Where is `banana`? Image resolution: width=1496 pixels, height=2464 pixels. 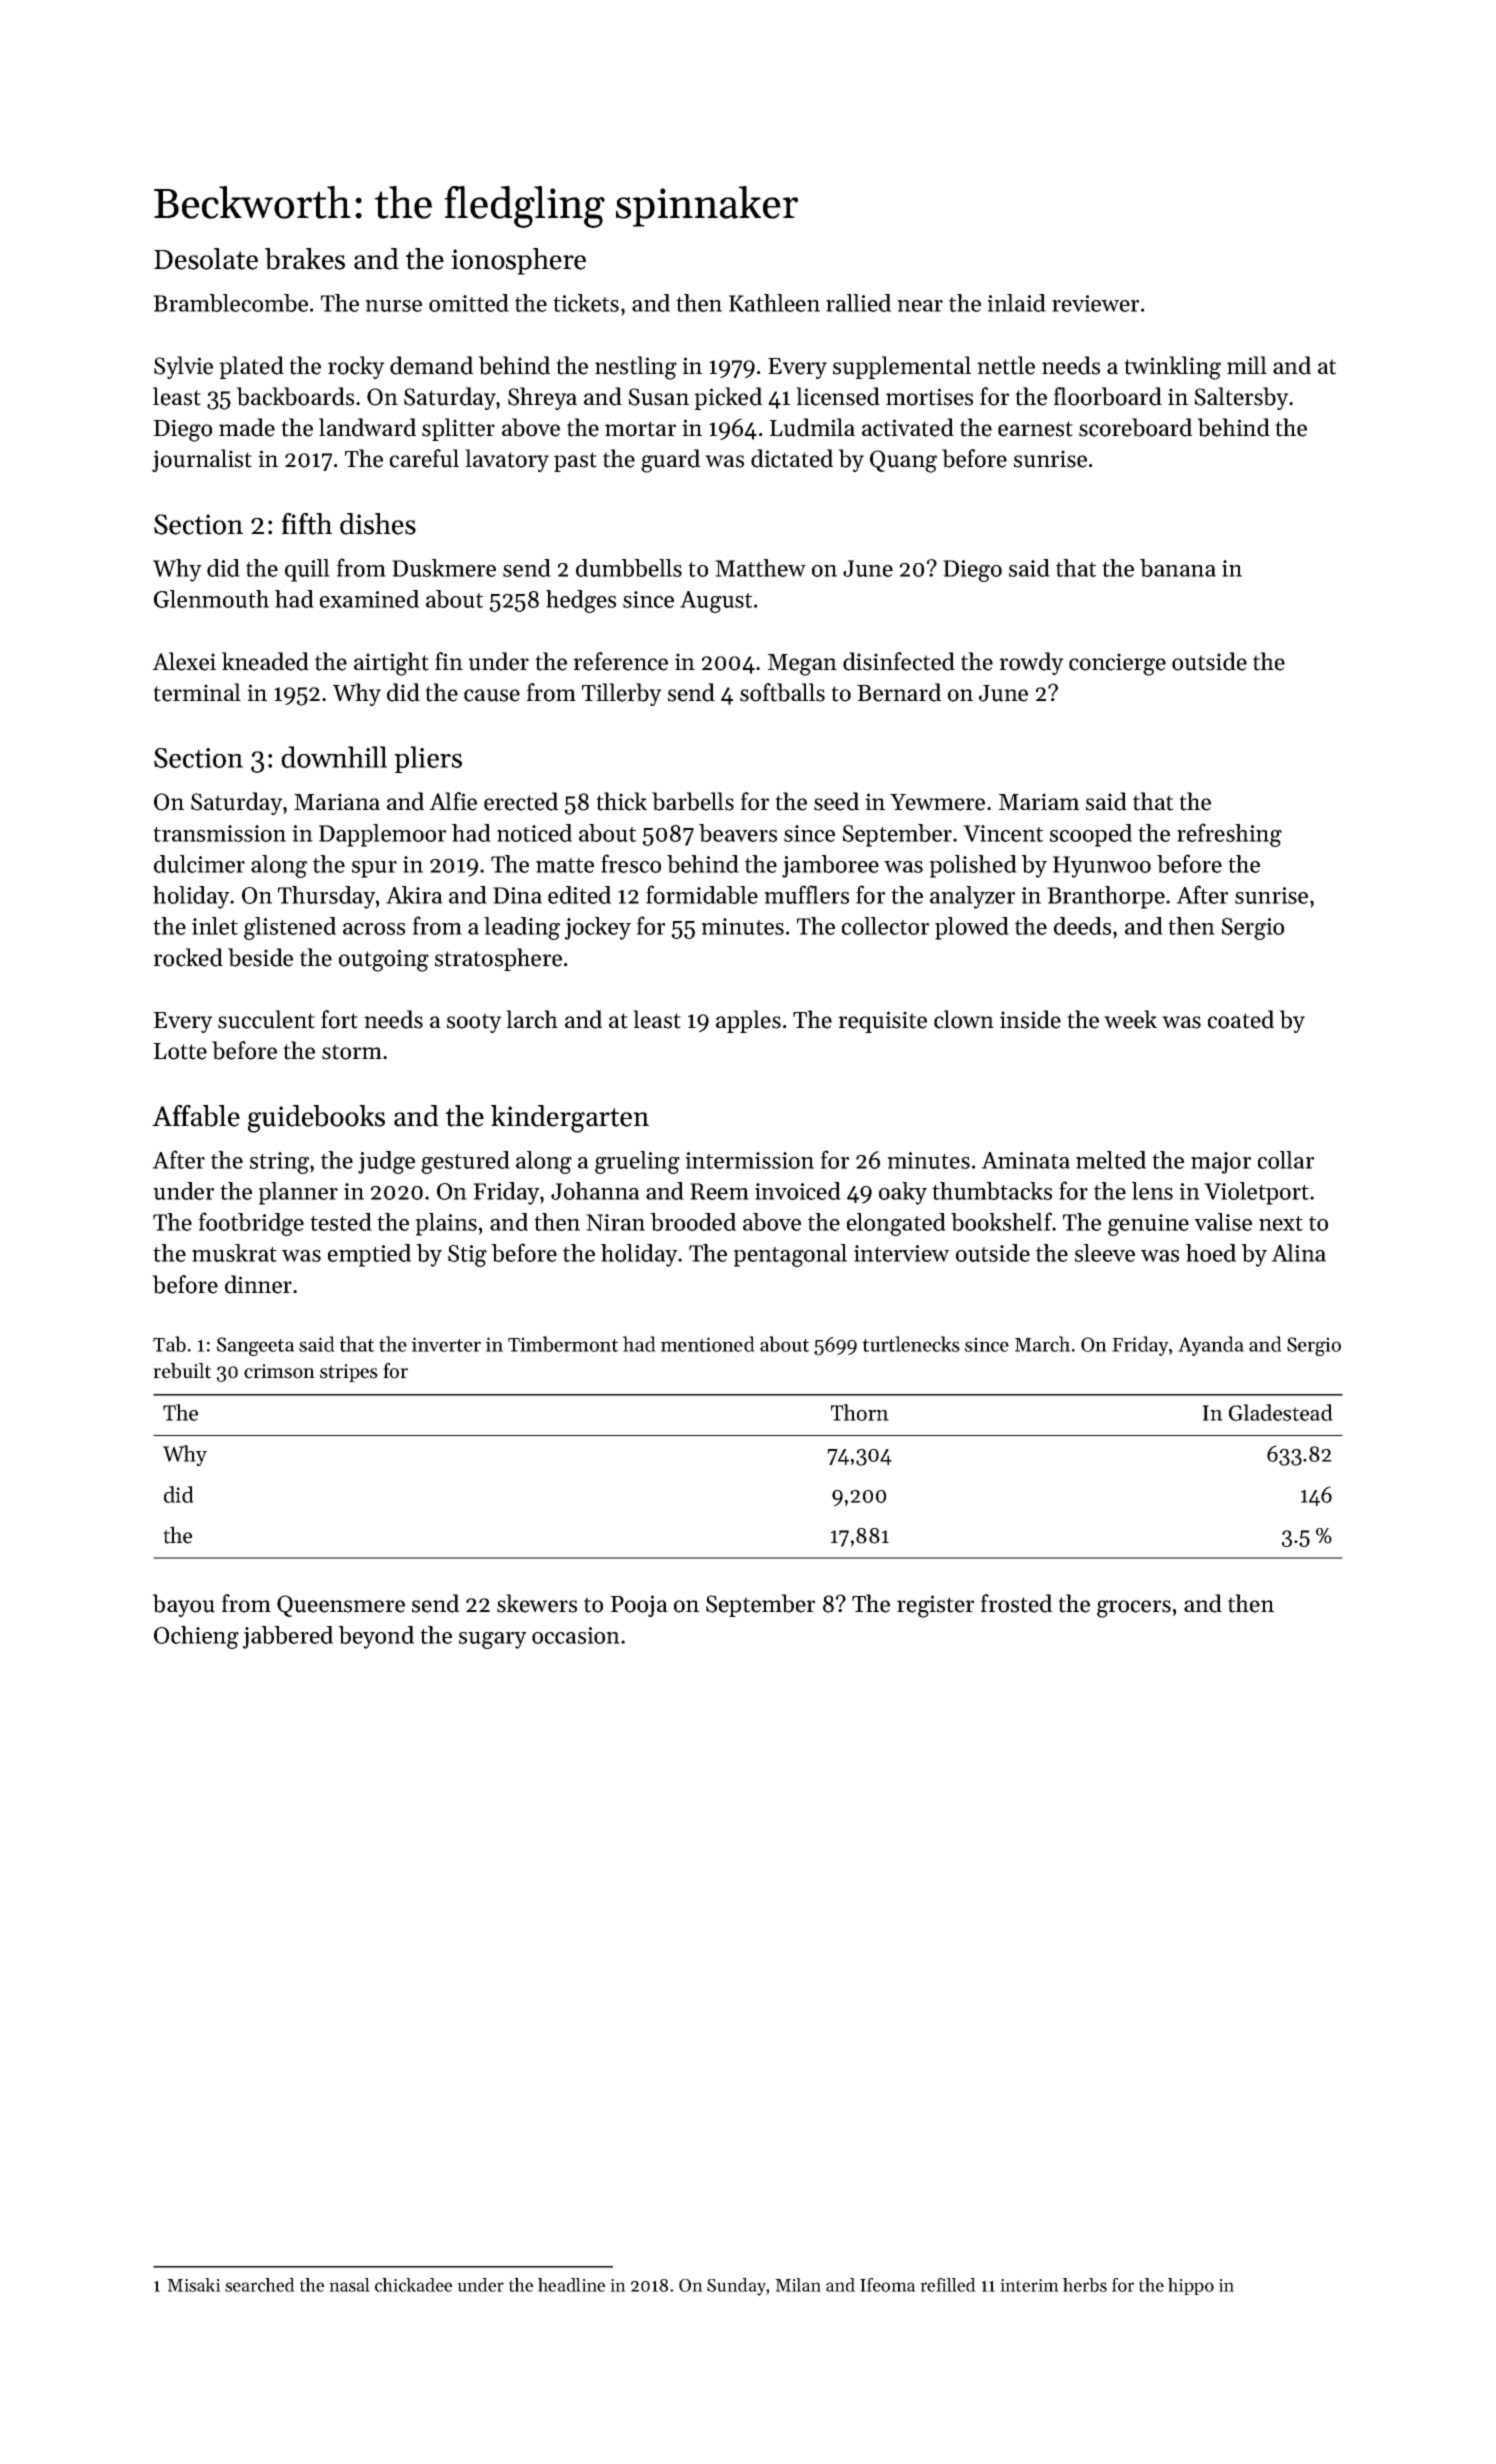
banana is located at coordinates (1178, 568).
